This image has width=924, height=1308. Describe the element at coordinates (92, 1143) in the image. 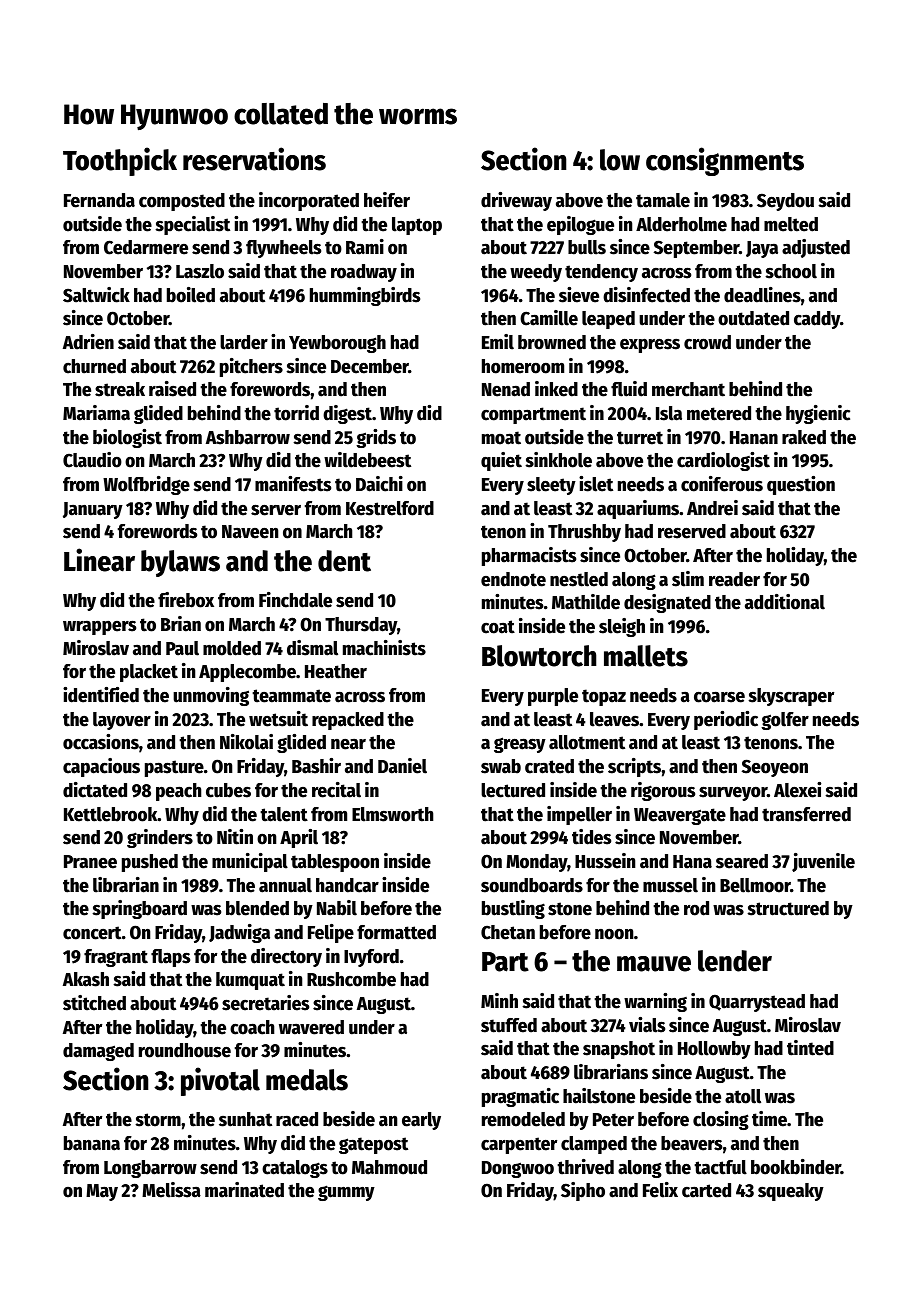

I see `banana` at that location.
